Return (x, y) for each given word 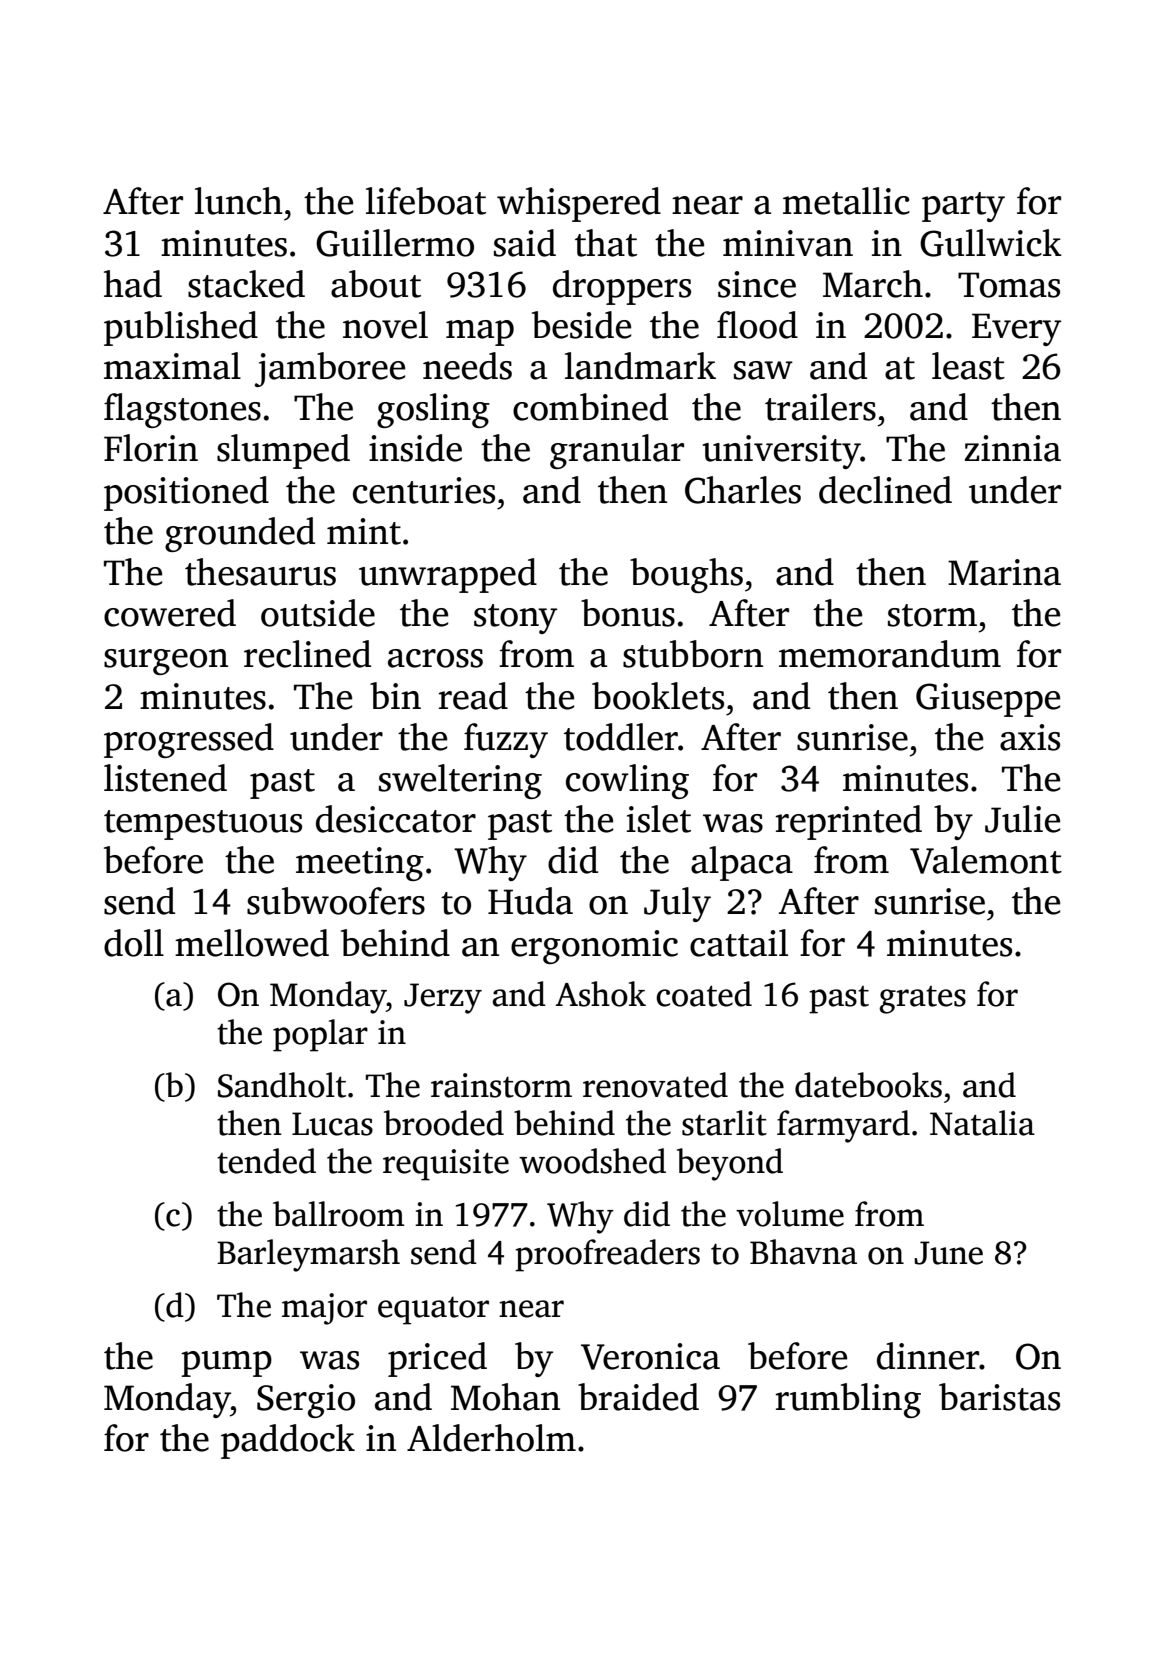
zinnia (1013, 448)
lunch (239, 201)
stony (515, 619)
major (324, 1309)
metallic (846, 201)
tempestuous (203, 825)
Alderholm (491, 1438)
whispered (579, 204)
